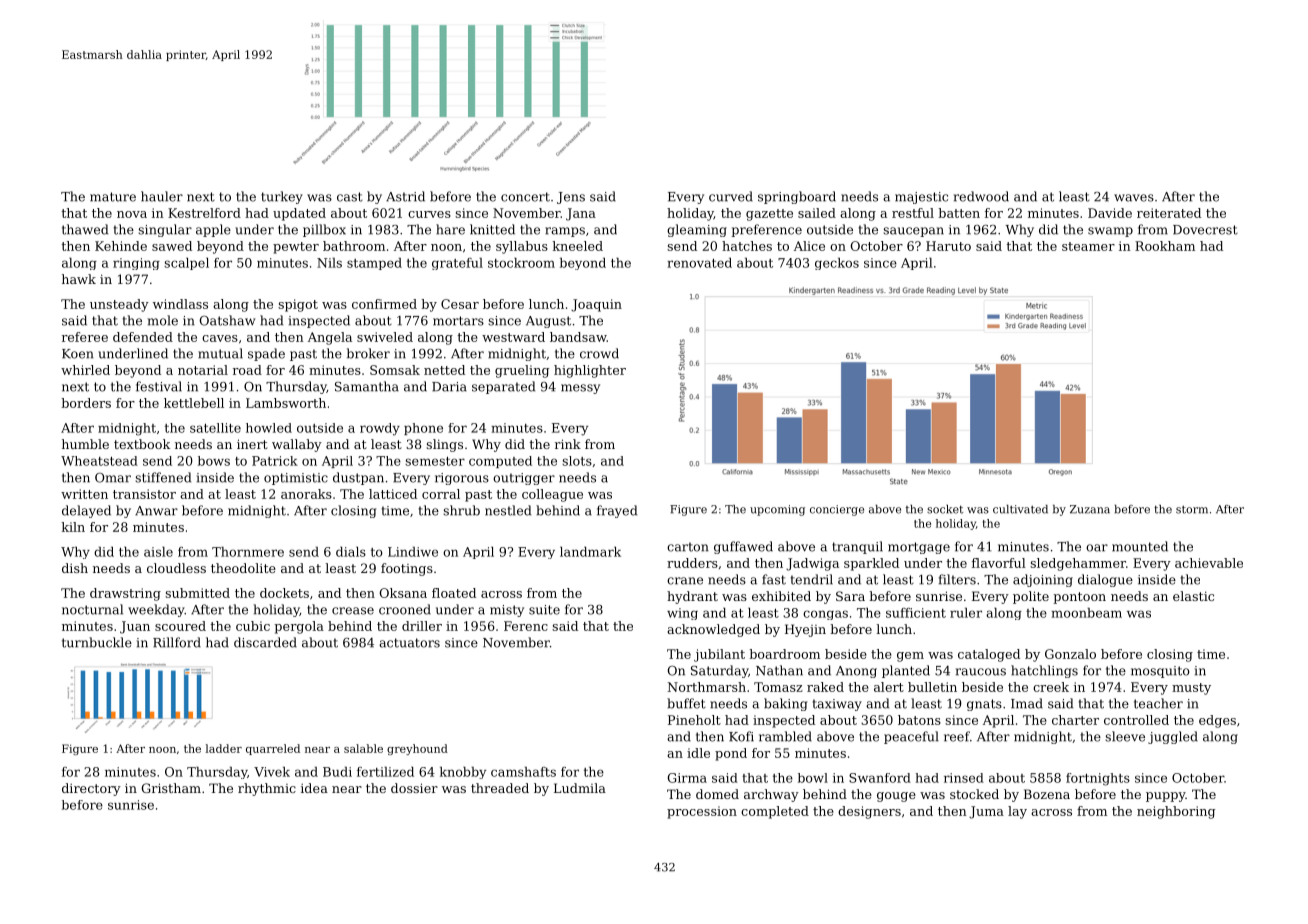  I want to click on socket, so click(945, 509).
